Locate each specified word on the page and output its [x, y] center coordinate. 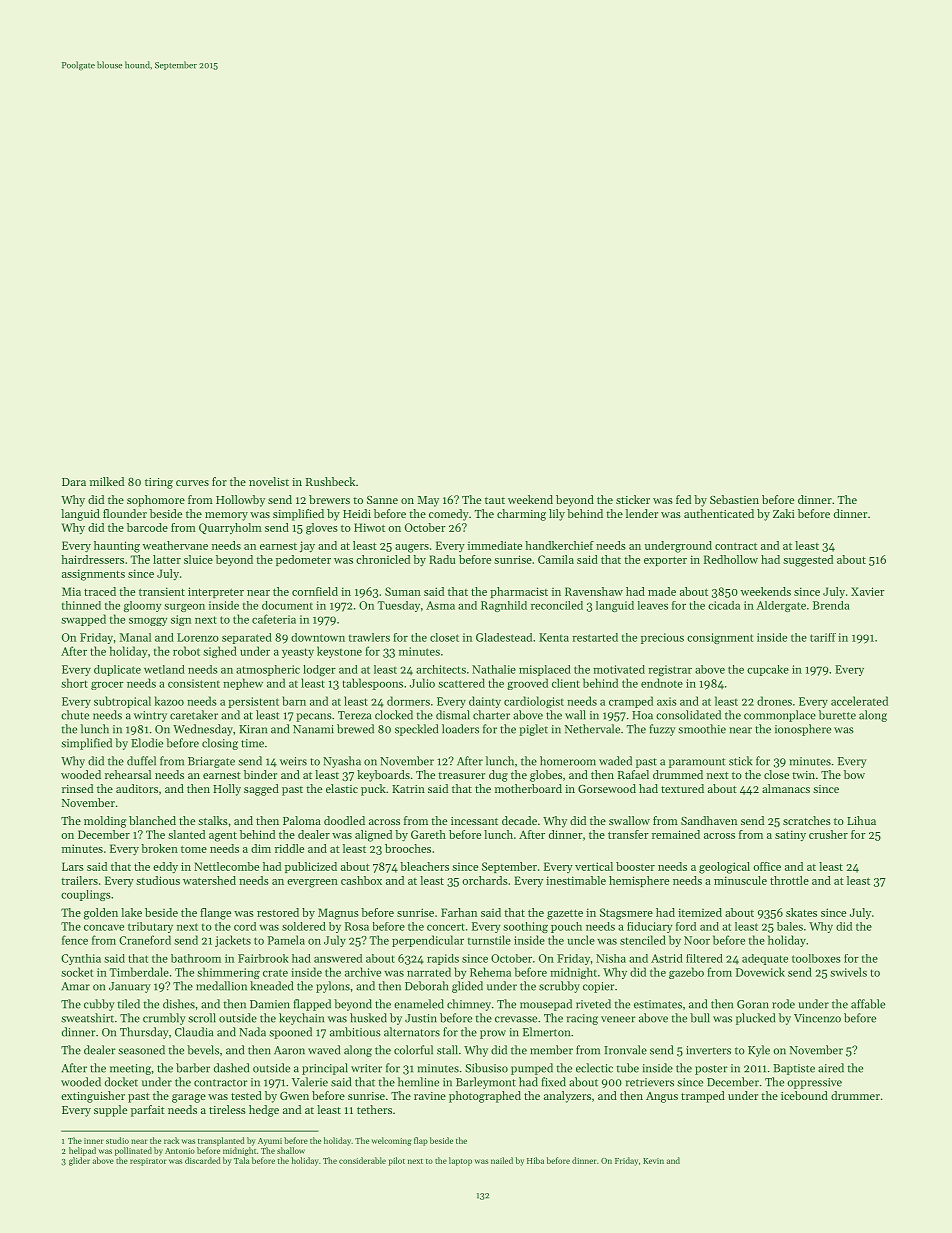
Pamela [286, 940]
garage [189, 1098]
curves [192, 483]
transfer [628, 834]
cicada [724, 605]
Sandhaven [709, 820]
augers [412, 548]
